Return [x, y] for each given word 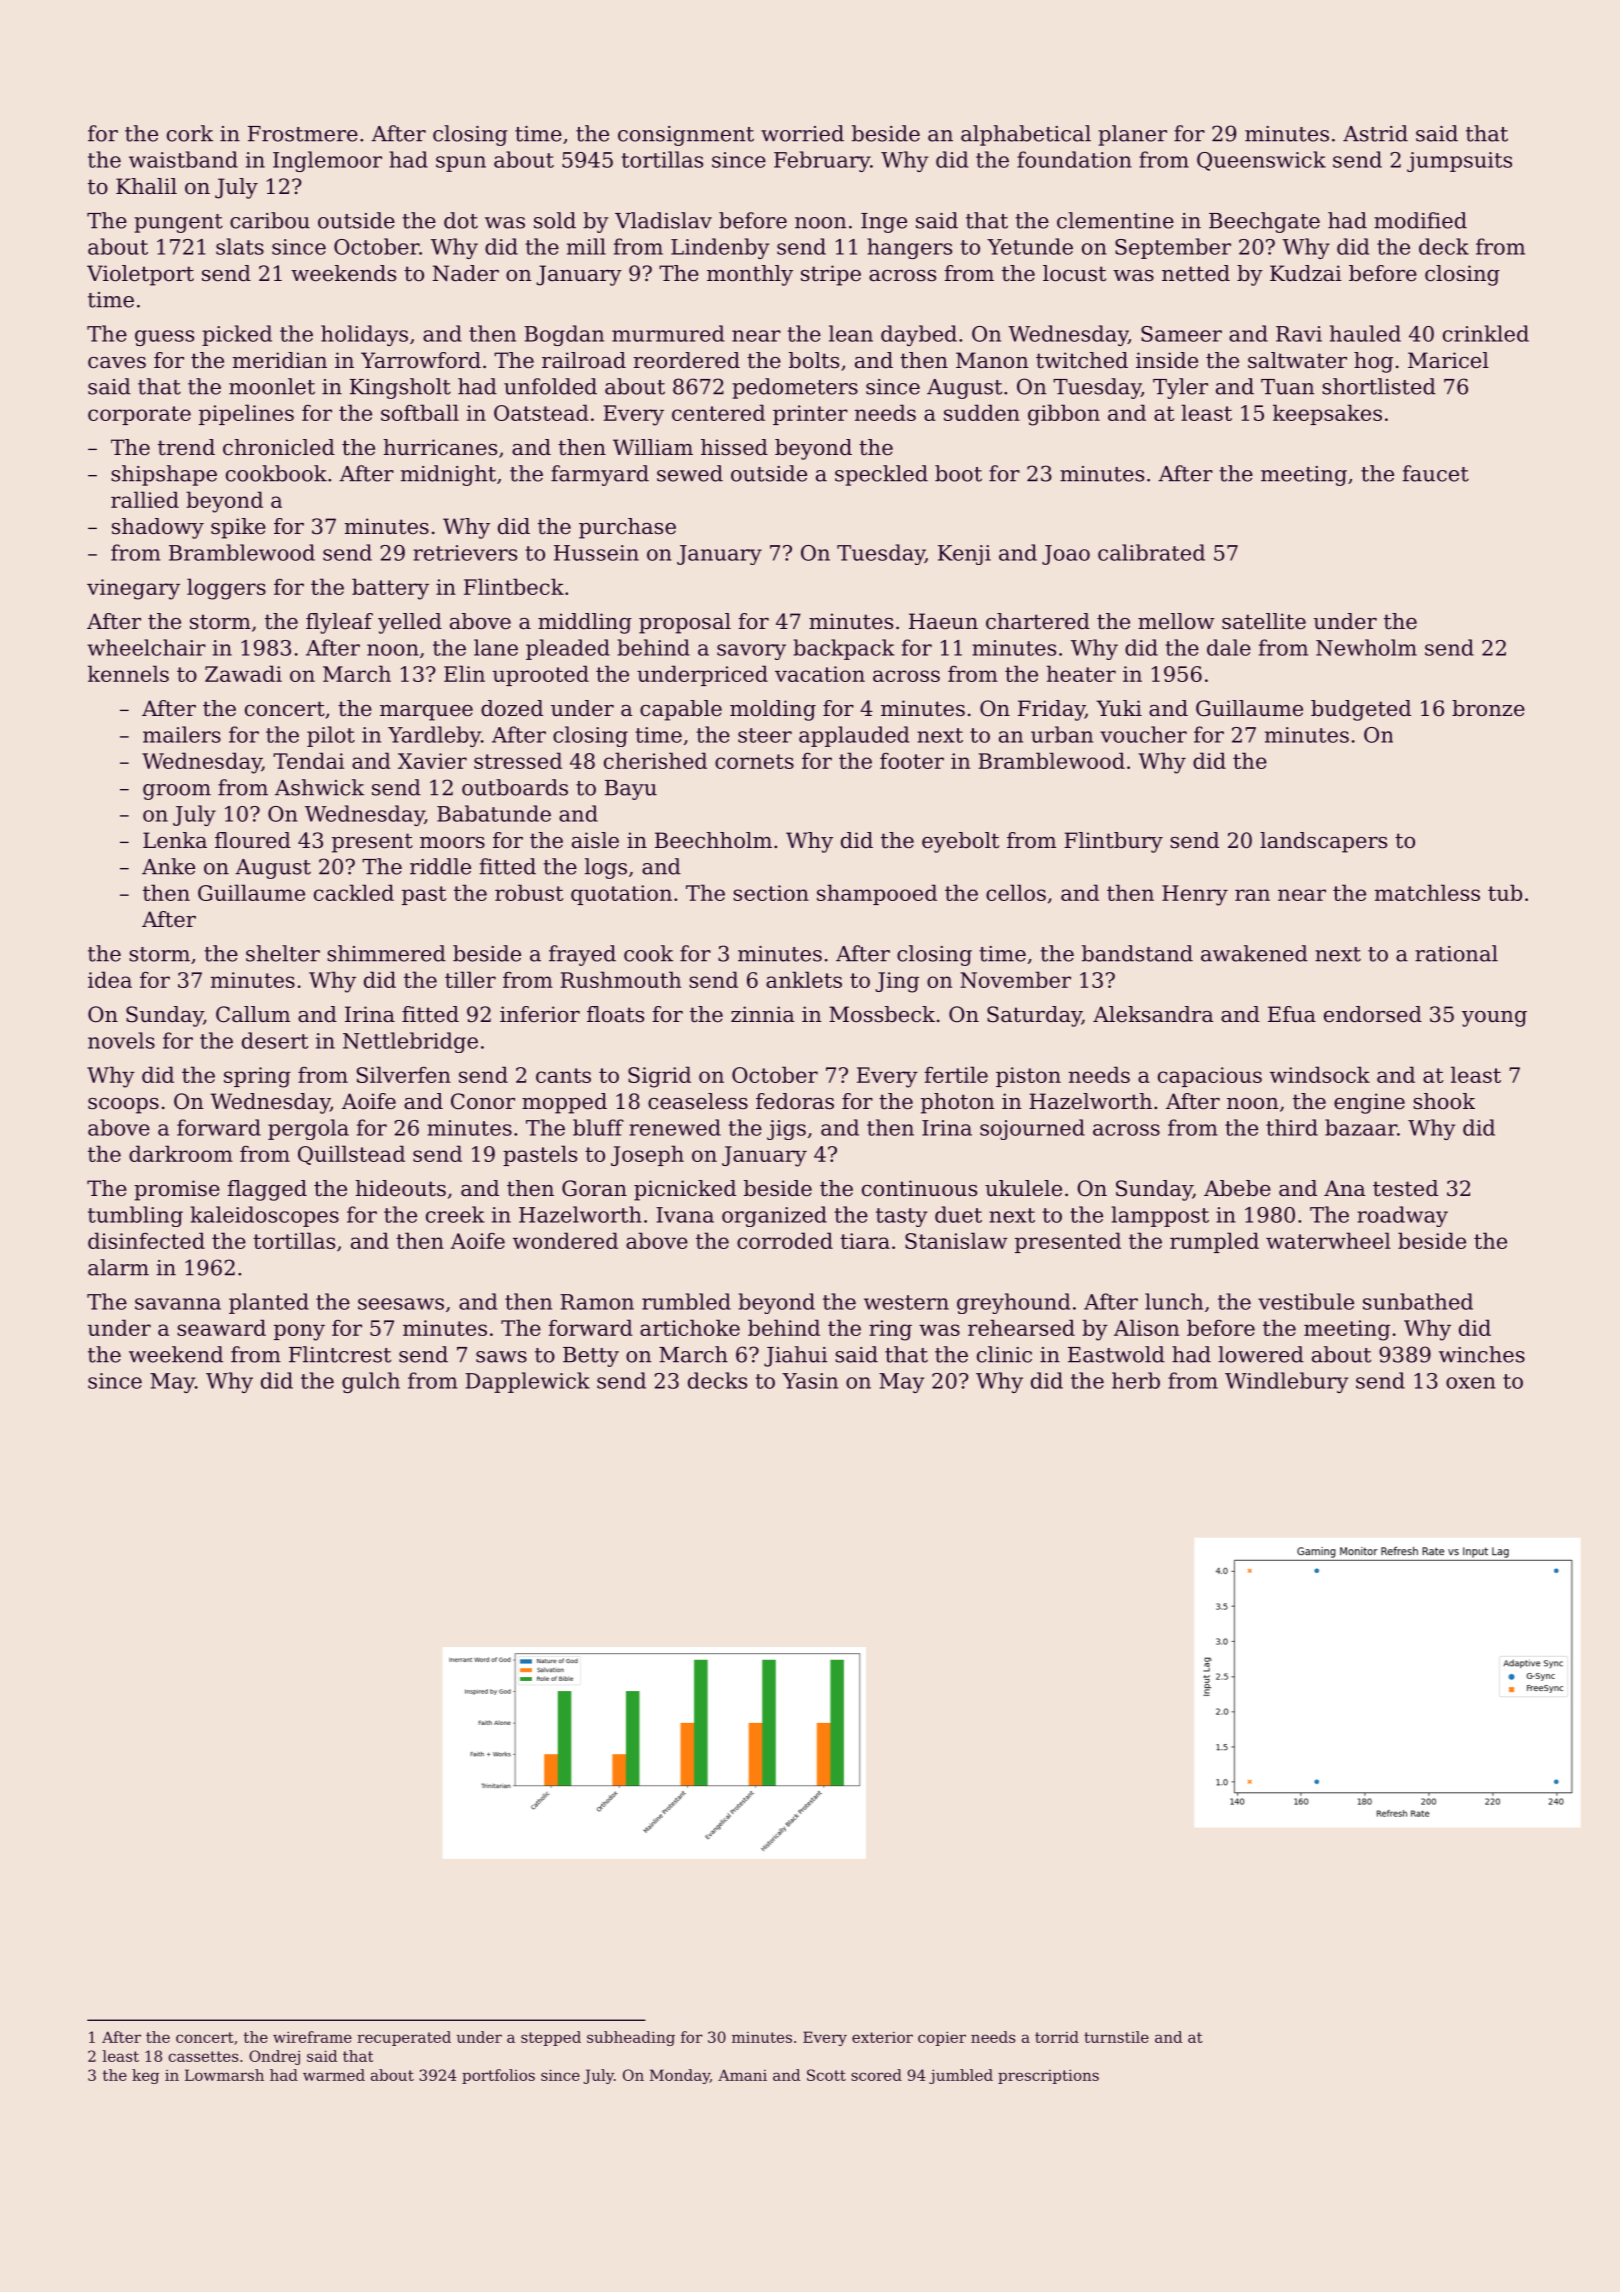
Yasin [810, 1381]
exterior [882, 2037]
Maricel [1448, 360]
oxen [1471, 1383]
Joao [1066, 555]
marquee [426, 713]
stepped [551, 2038]
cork [190, 133]
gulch [371, 1382]
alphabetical [1026, 135]
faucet [1436, 473]
